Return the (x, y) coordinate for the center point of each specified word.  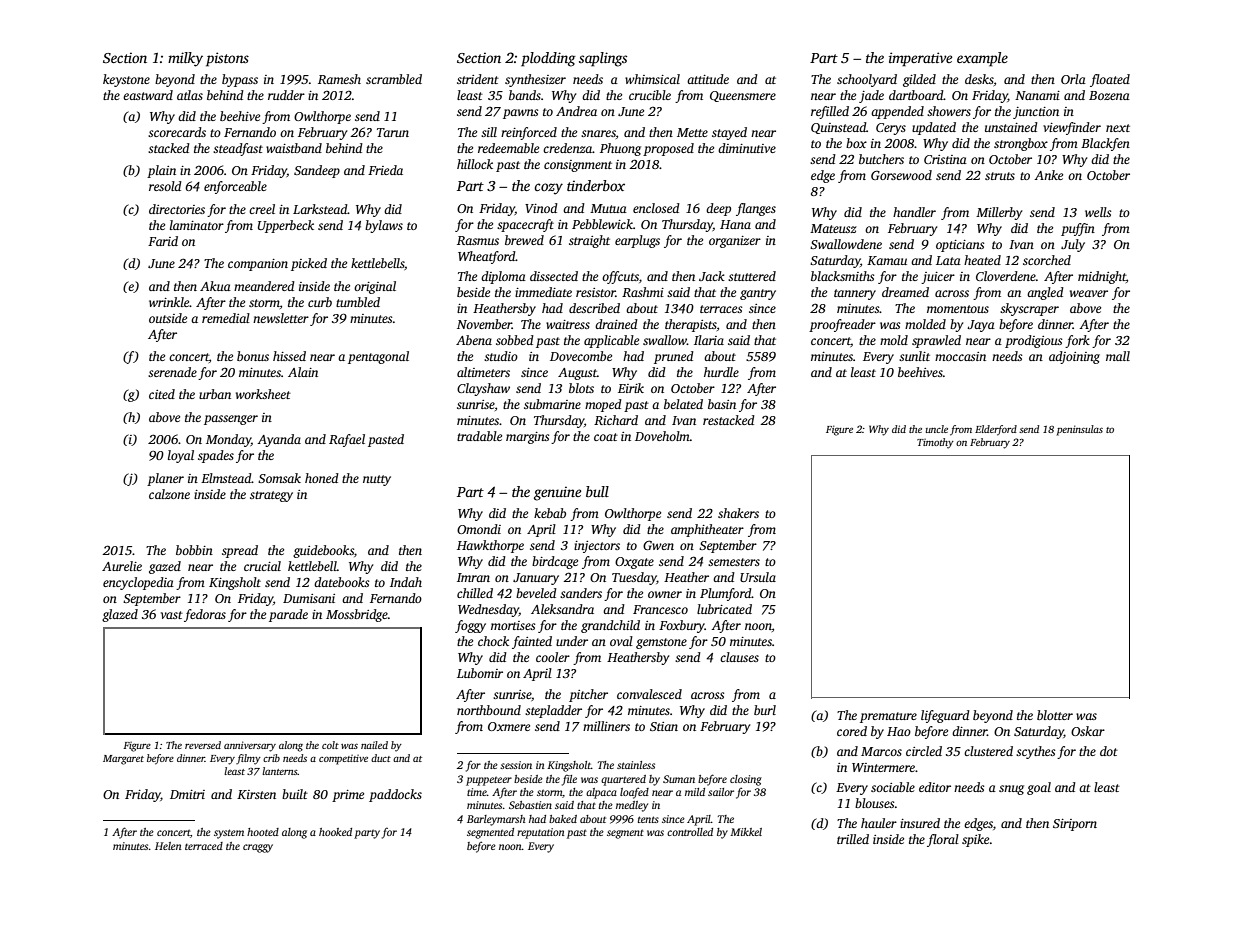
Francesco (660, 609)
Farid (163, 241)
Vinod (541, 208)
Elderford (996, 430)
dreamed (905, 292)
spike (975, 840)
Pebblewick (602, 224)
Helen (168, 846)
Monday (228, 440)
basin (722, 404)
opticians (960, 246)
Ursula (758, 577)
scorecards (177, 132)
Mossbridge (357, 615)
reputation (541, 833)
